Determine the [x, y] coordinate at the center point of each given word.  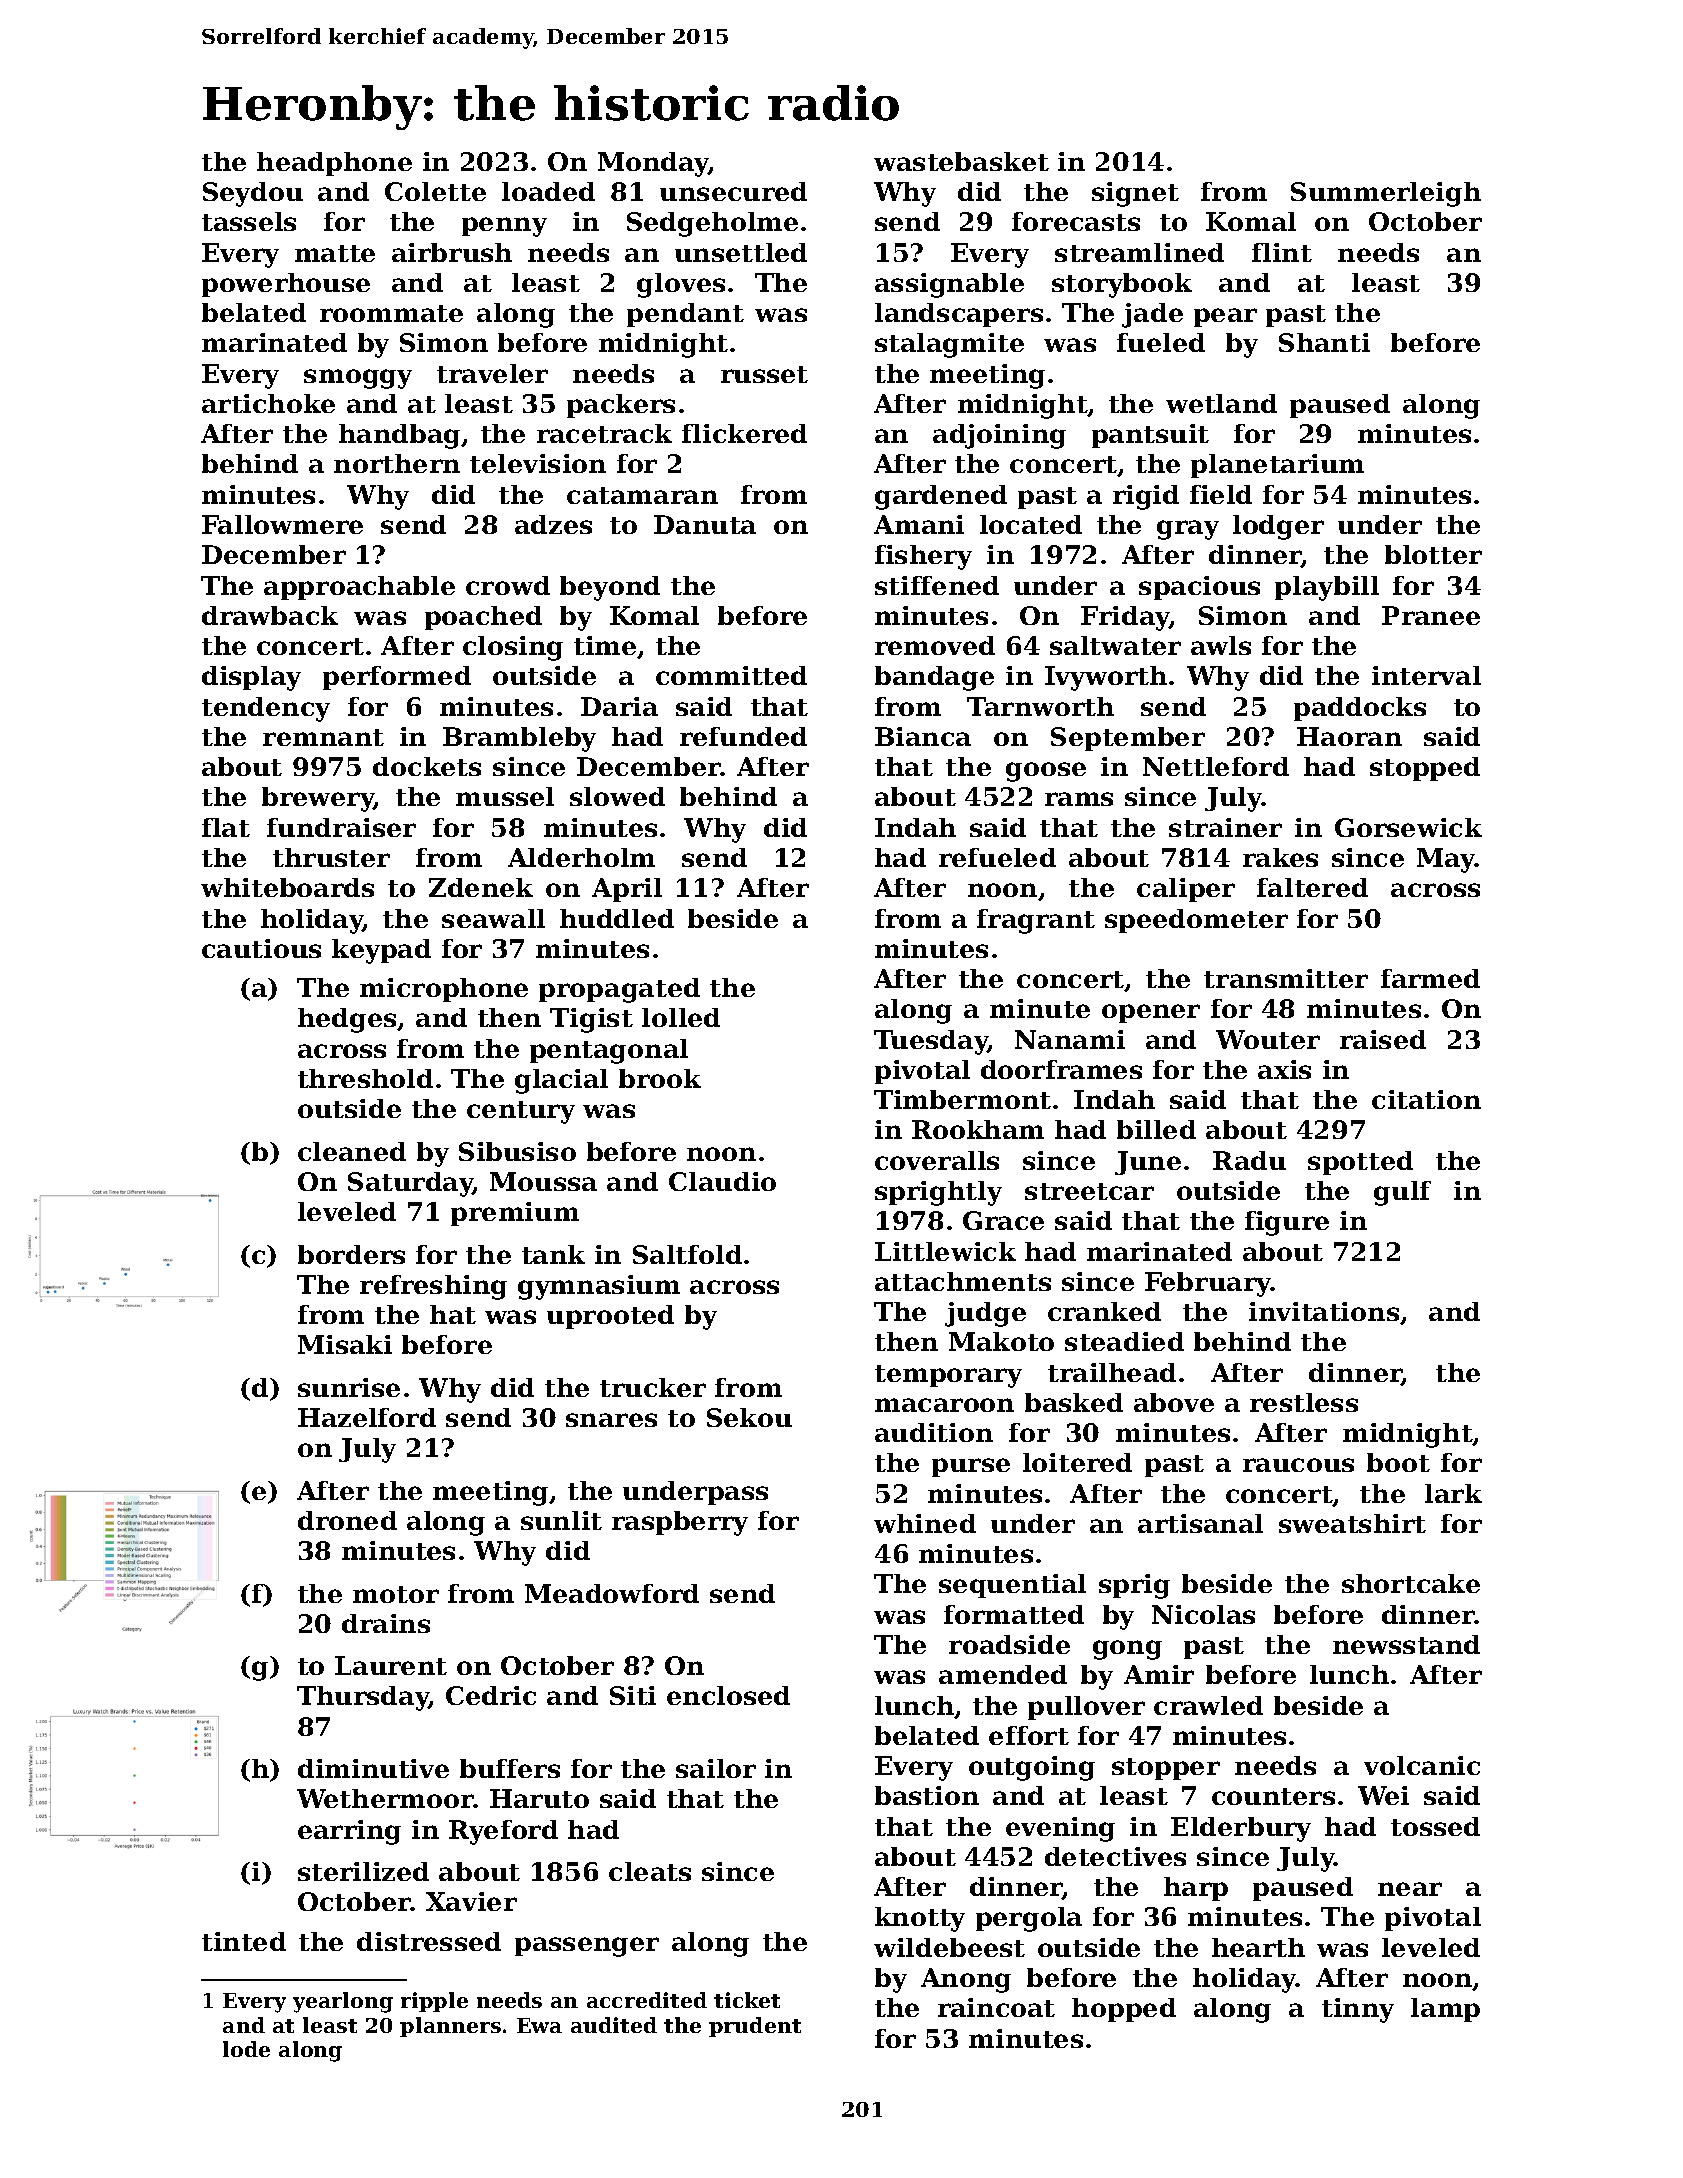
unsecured [733, 191]
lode [246, 2049]
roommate [391, 313]
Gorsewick [1408, 827]
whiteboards [287, 887]
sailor [716, 1768]
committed [731, 675]
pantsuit [1150, 436]
